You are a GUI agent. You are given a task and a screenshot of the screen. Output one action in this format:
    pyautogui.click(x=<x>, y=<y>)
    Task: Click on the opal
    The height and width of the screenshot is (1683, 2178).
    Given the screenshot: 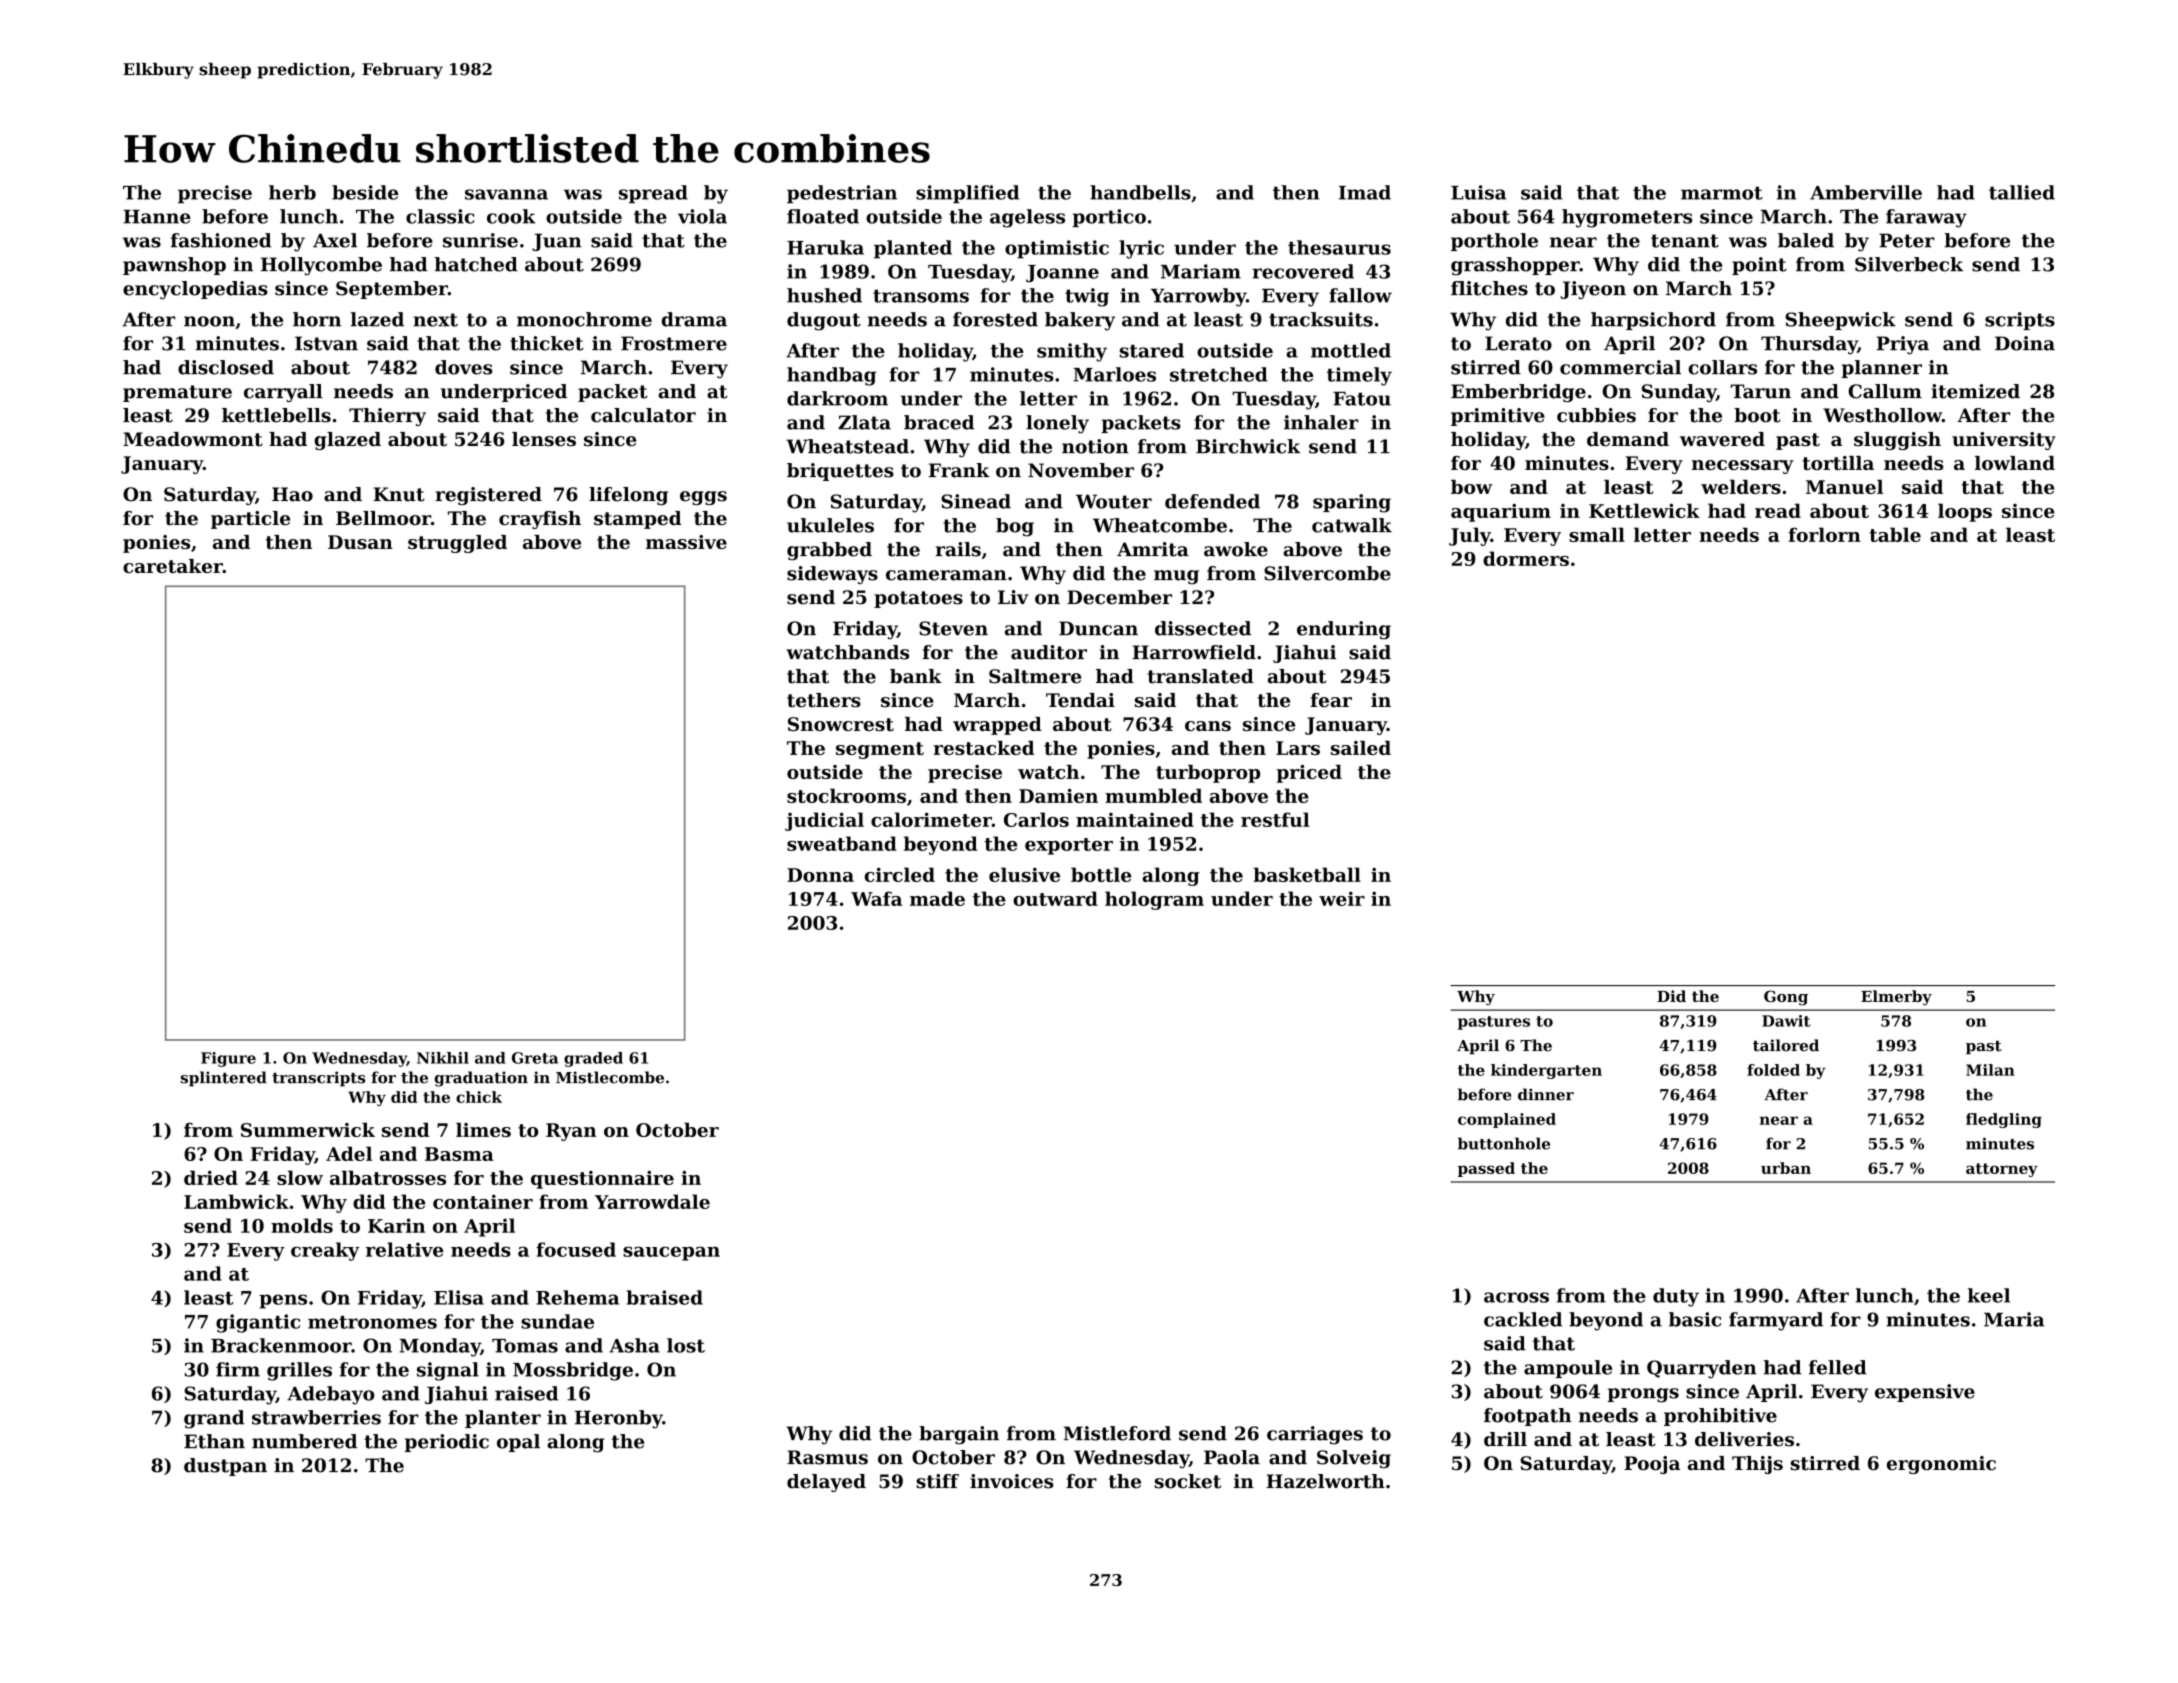 What is the action you would take?
    pyautogui.click(x=518, y=1443)
